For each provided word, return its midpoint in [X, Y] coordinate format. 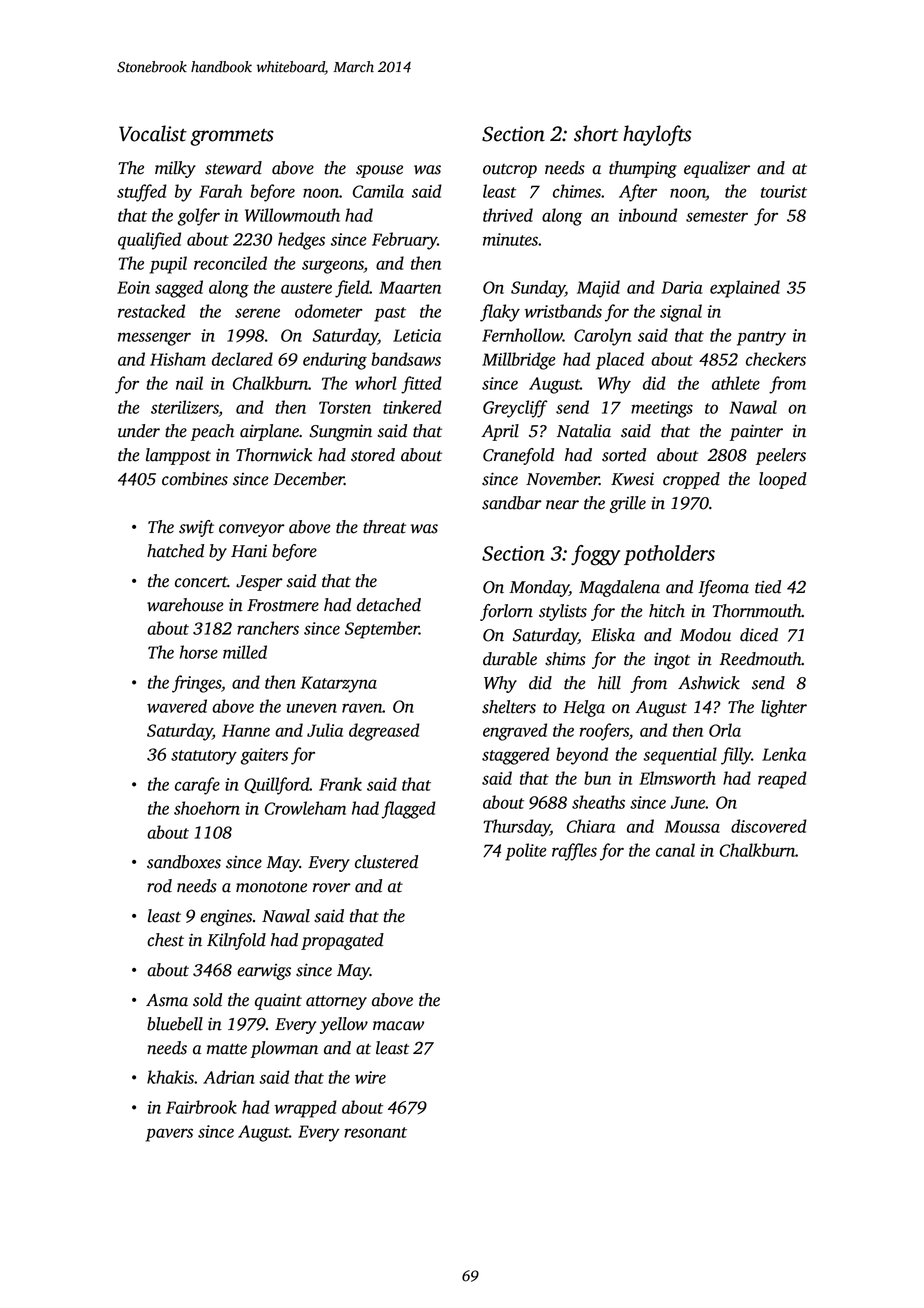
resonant [375, 1132]
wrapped [305, 1109]
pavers [169, 1135]
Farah [220, 191]
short [596, 133]
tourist [784, 191]
